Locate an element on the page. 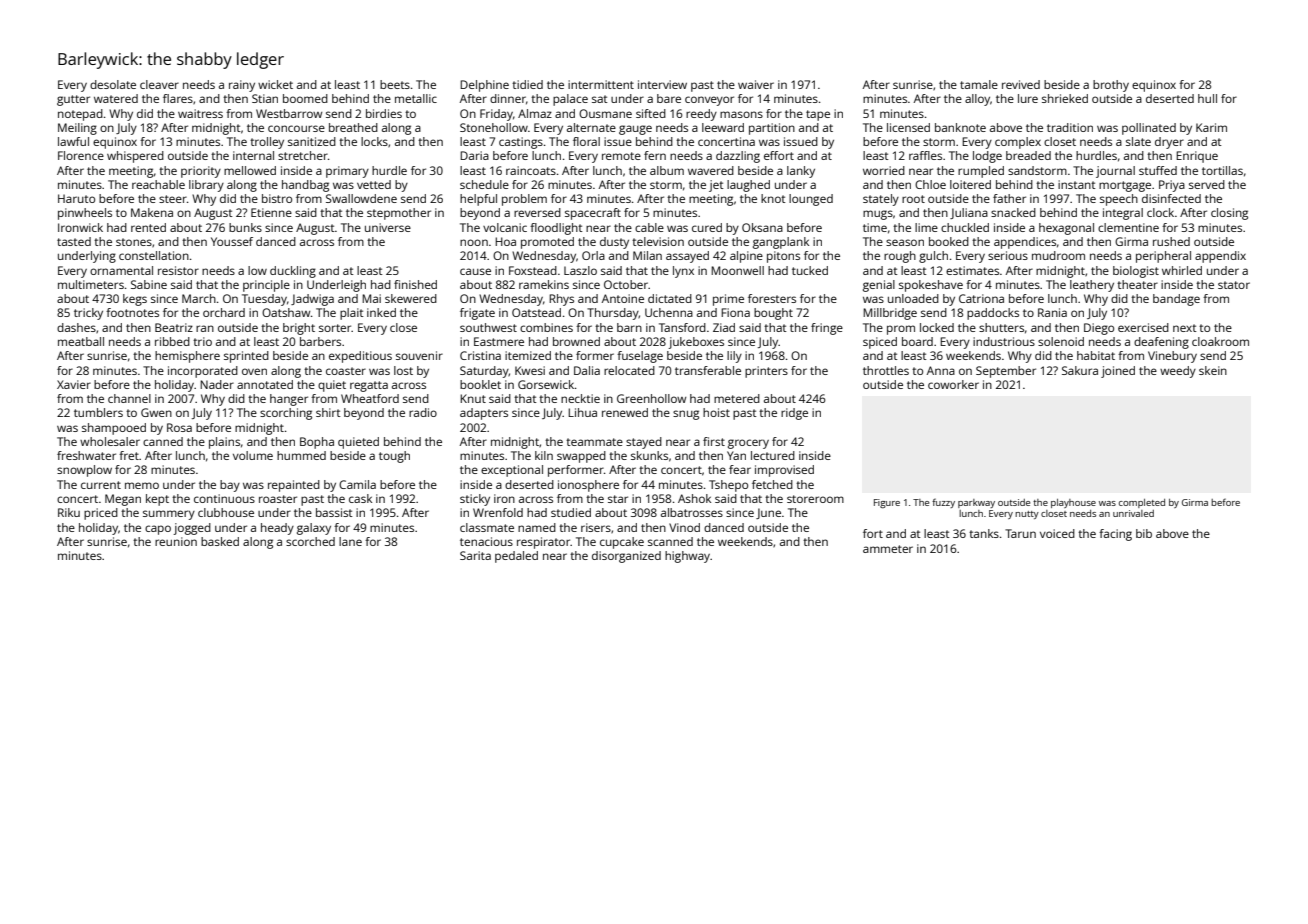 The height and width of the page is (924, 1308). gutter is located at coordinates (73, 100).
